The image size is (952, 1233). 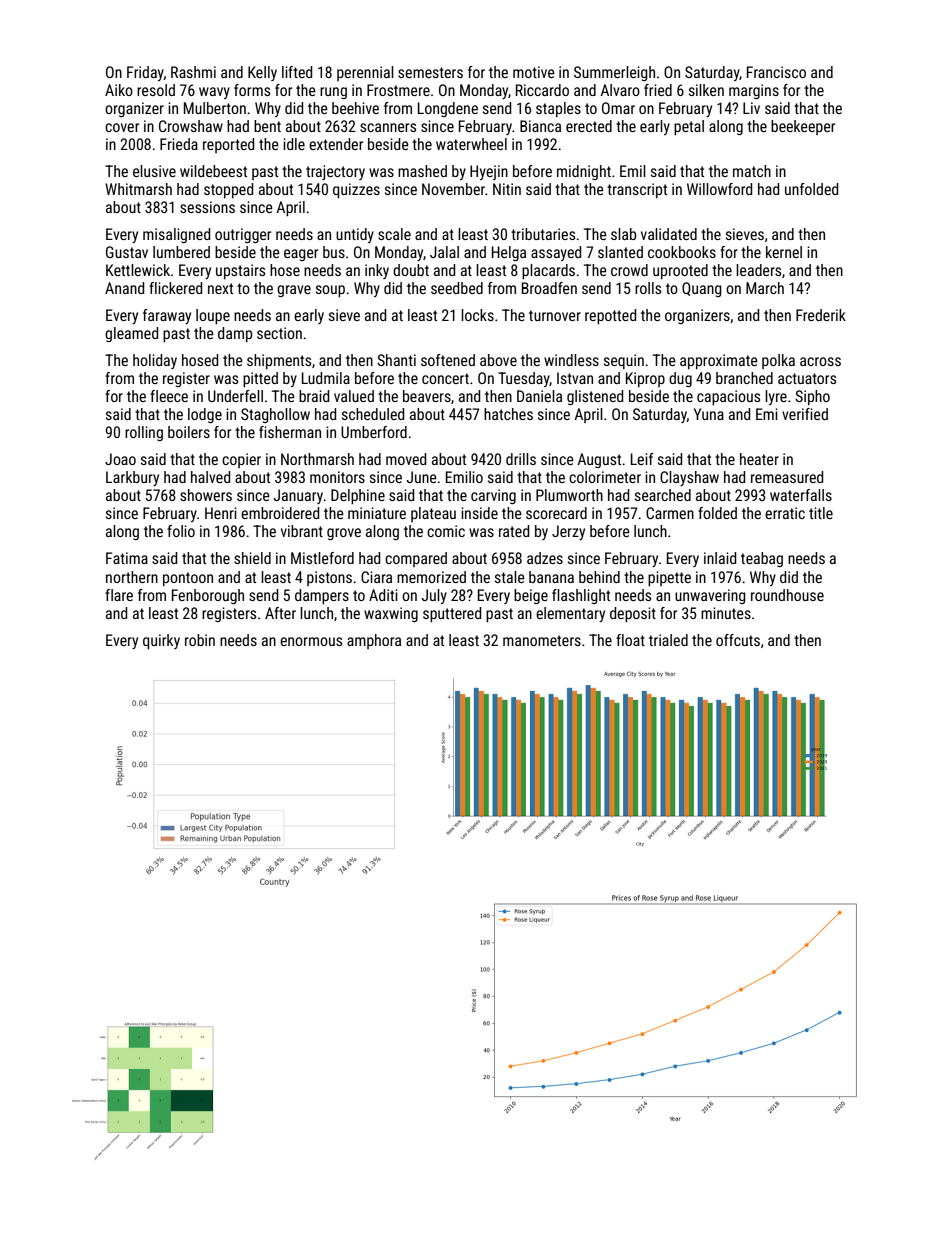 What do you see at coordinates (668, 640) in the screenshot?
I see `trialed` at bounding box center [668, 640].
